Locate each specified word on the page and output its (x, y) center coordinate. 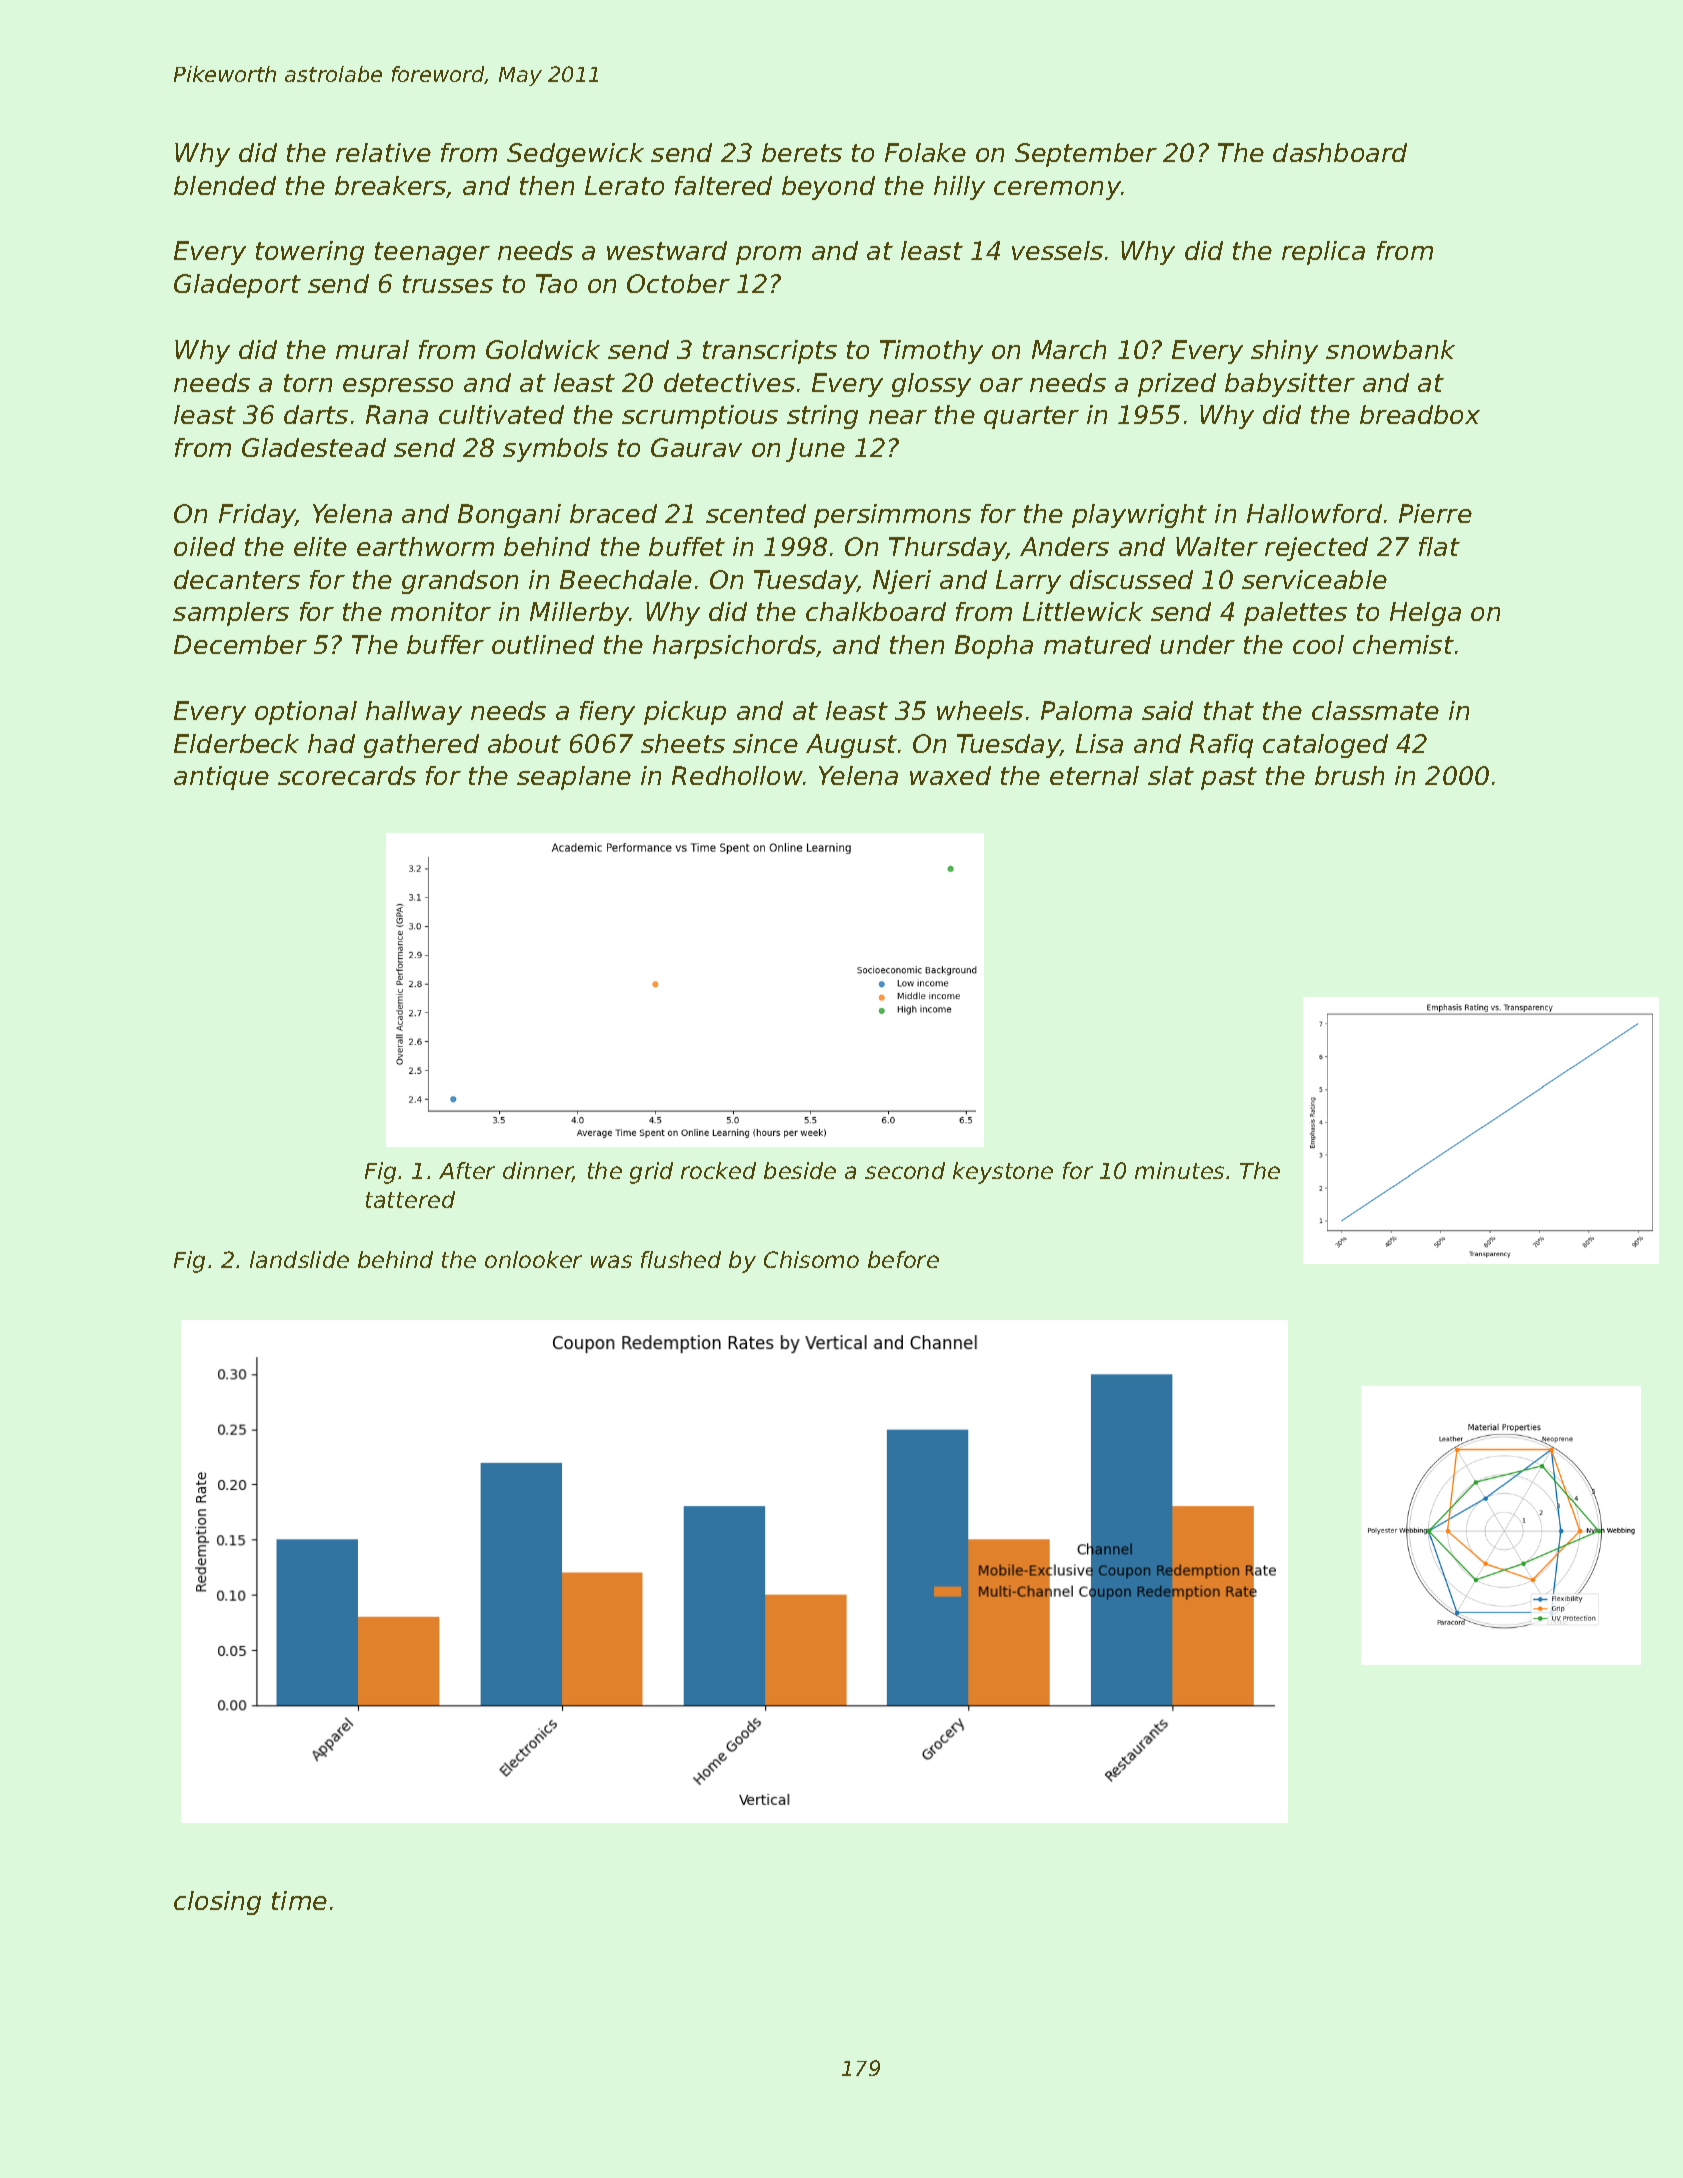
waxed (950, 775)
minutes (1179, 1170)
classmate (1375, 710)
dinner (538, 1172)
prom (768, 255)
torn (308, 383)
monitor (441, 611)
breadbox (1420, 414)
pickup (685, 713)
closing (217, 1903)
